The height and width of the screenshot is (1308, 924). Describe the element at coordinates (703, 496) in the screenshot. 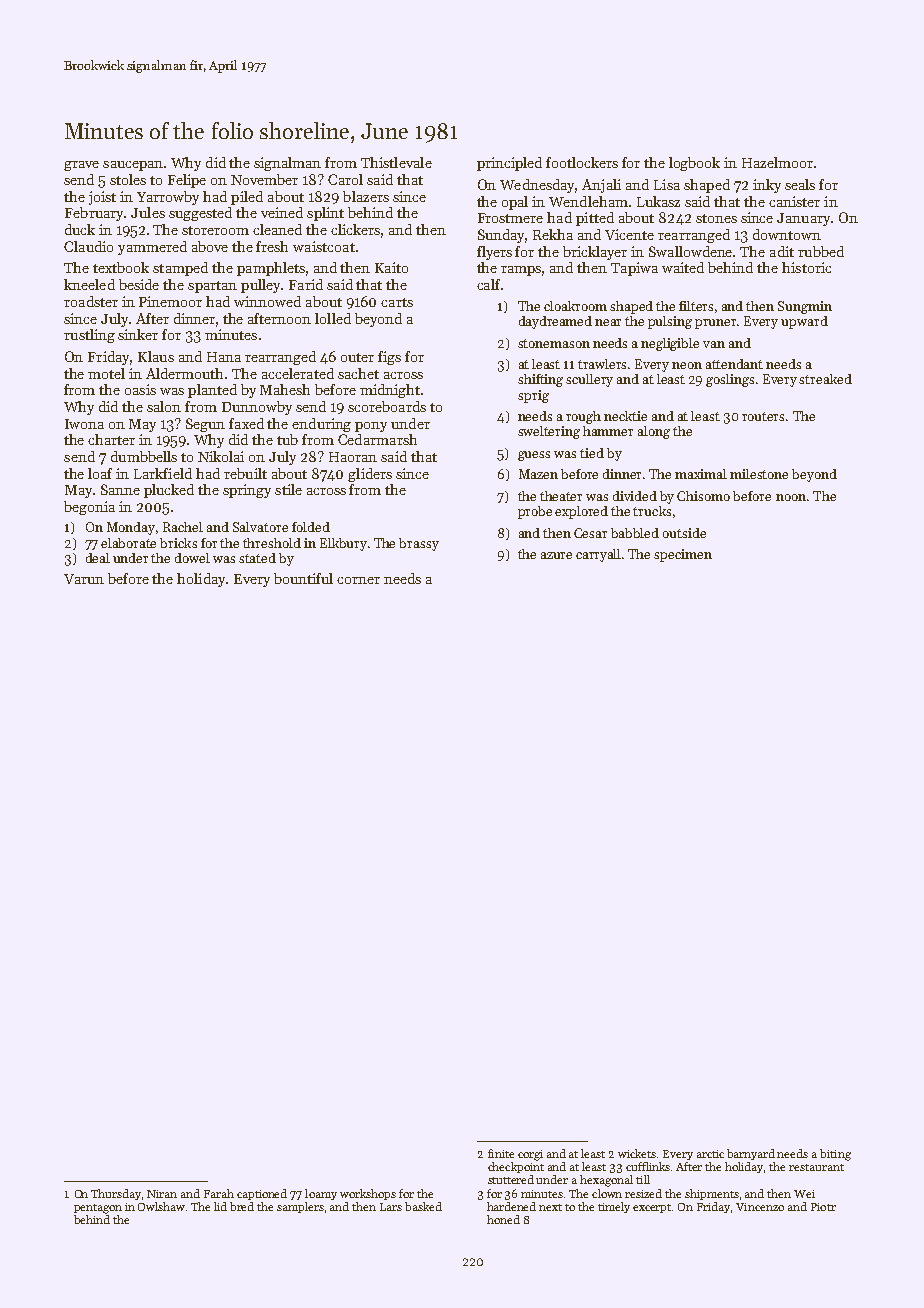

I see `Chisomo` at that location.
